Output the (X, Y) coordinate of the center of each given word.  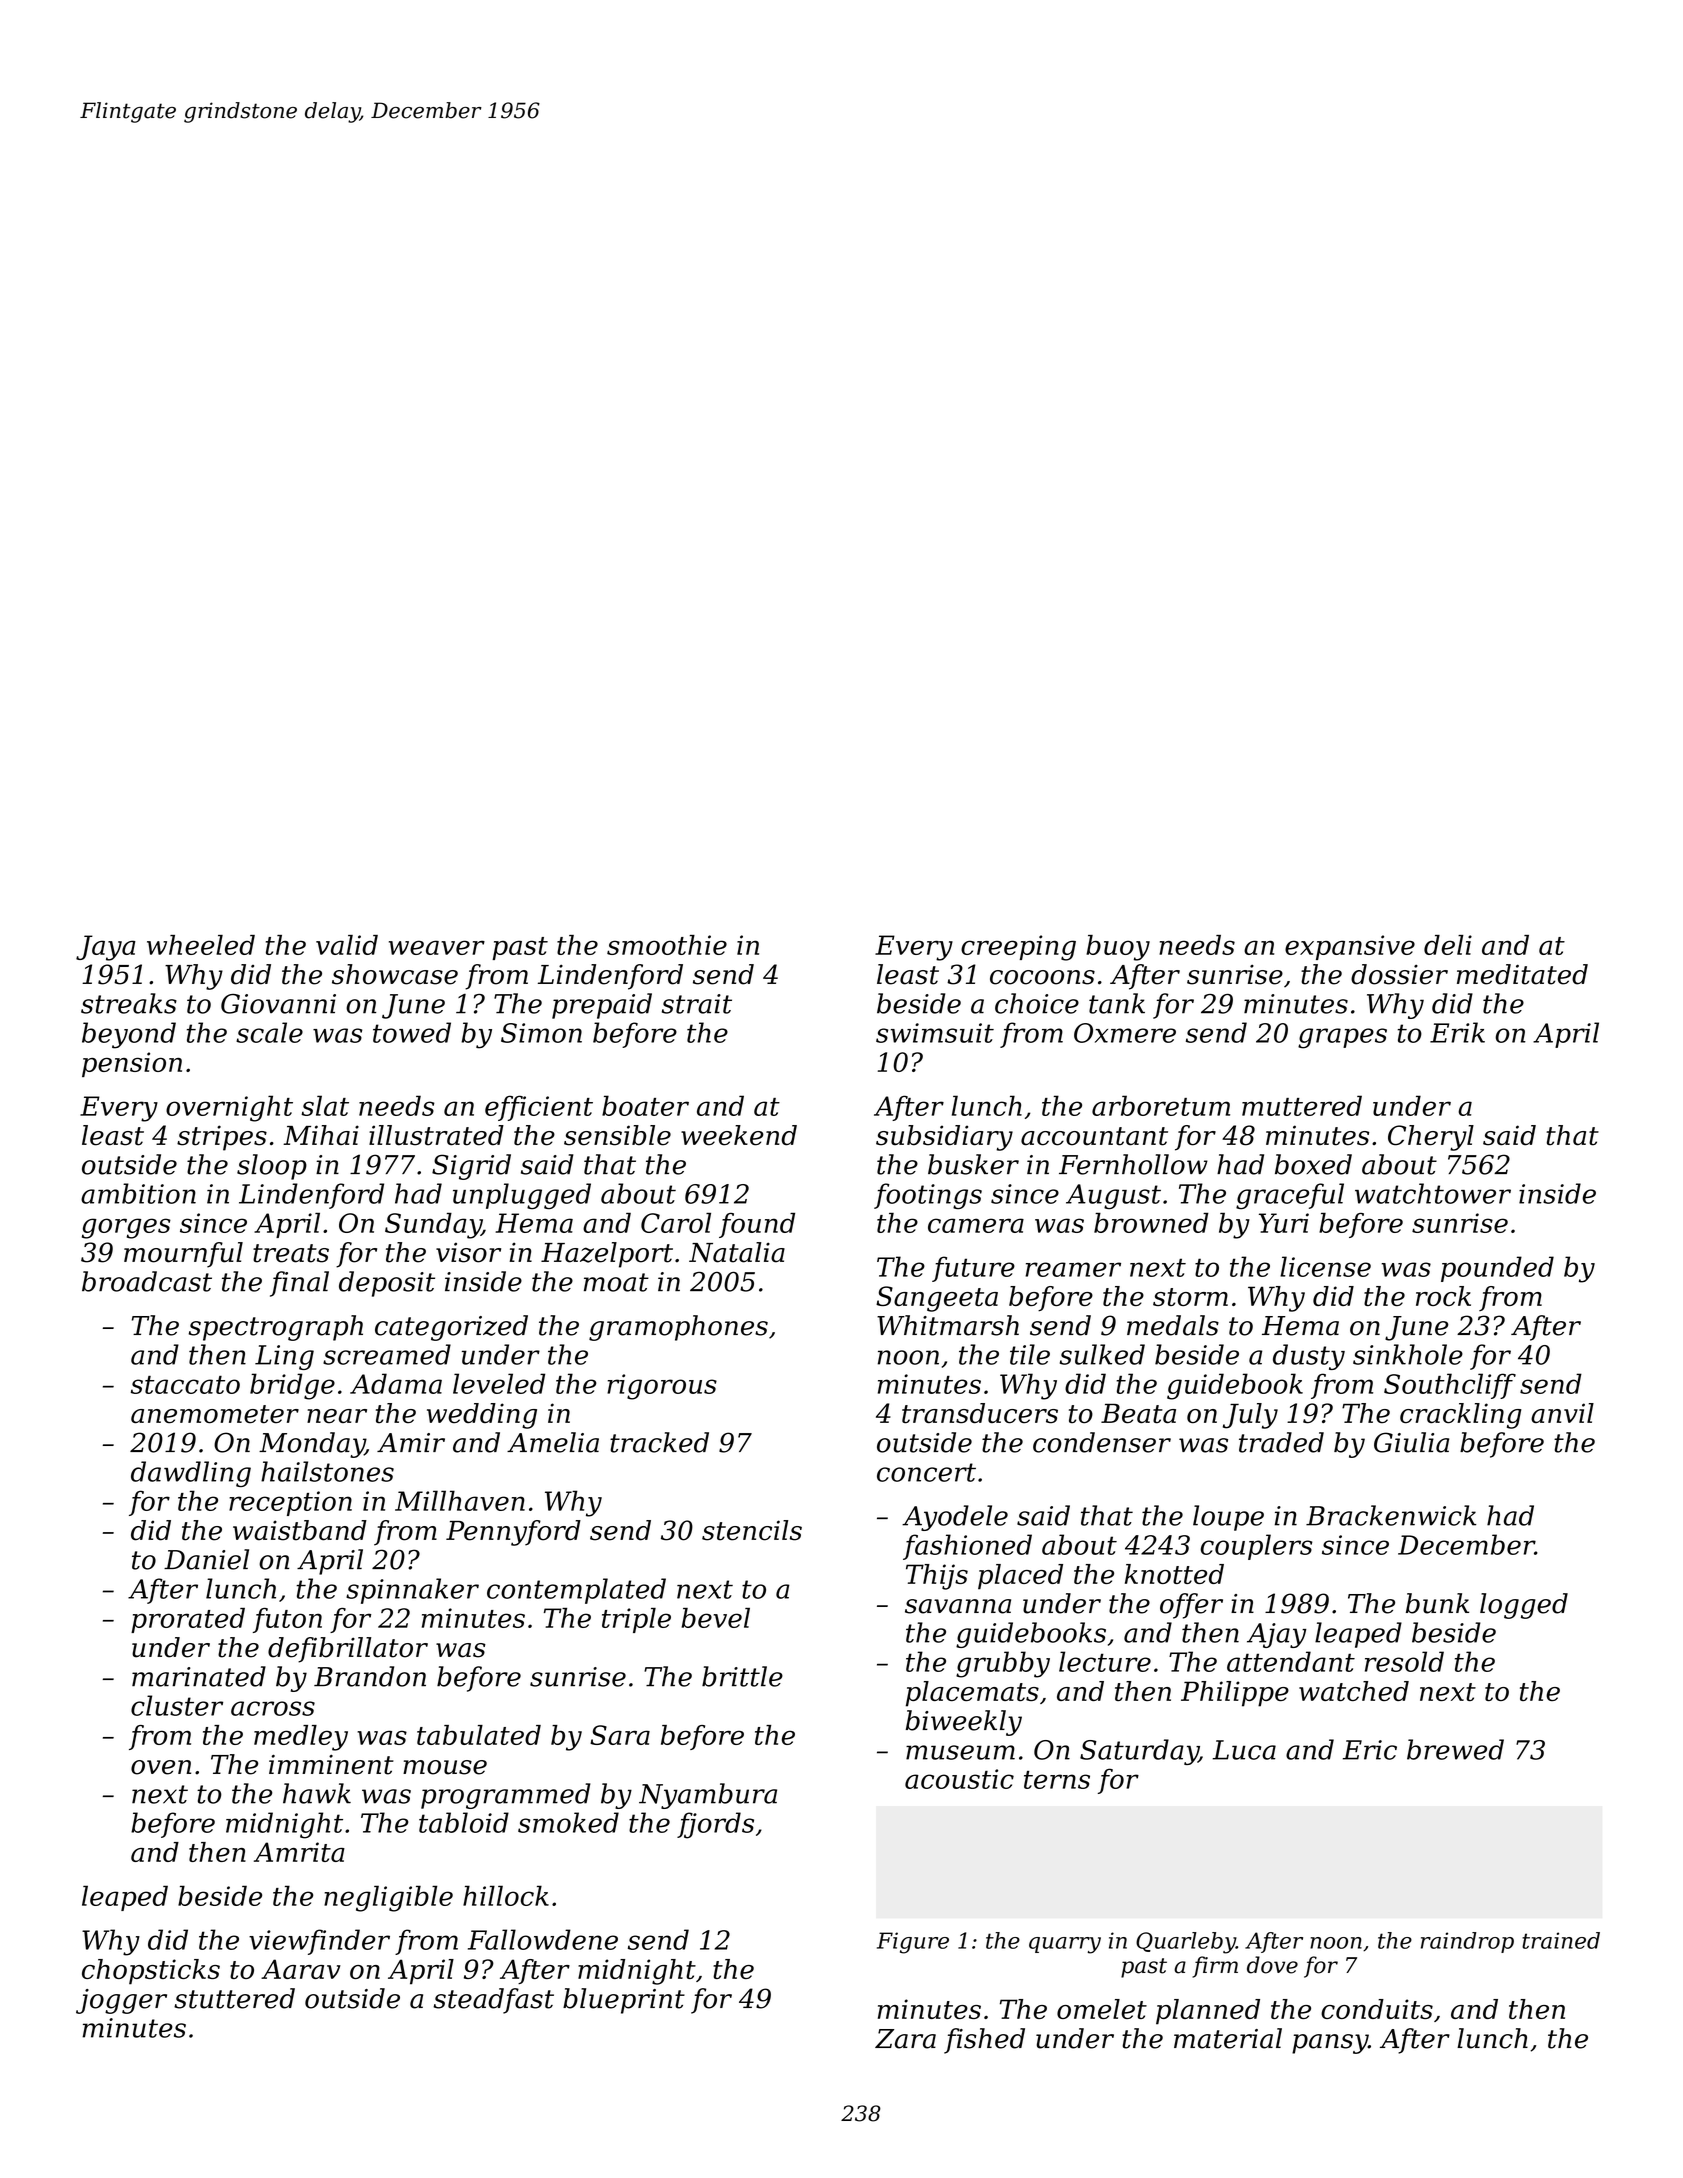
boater (645, 1105)
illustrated (436, 1135)
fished (984, 2041)
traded (1281, 1442)
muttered (1302, 1105)
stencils (752, 1530)
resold (1404, 1661)
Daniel (206, 1559)
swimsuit (935, 1033)
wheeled (201, 945)
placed (1020, 1577)
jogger (121, 2001)
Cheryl (1431, 1138)
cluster (177, 1705)
